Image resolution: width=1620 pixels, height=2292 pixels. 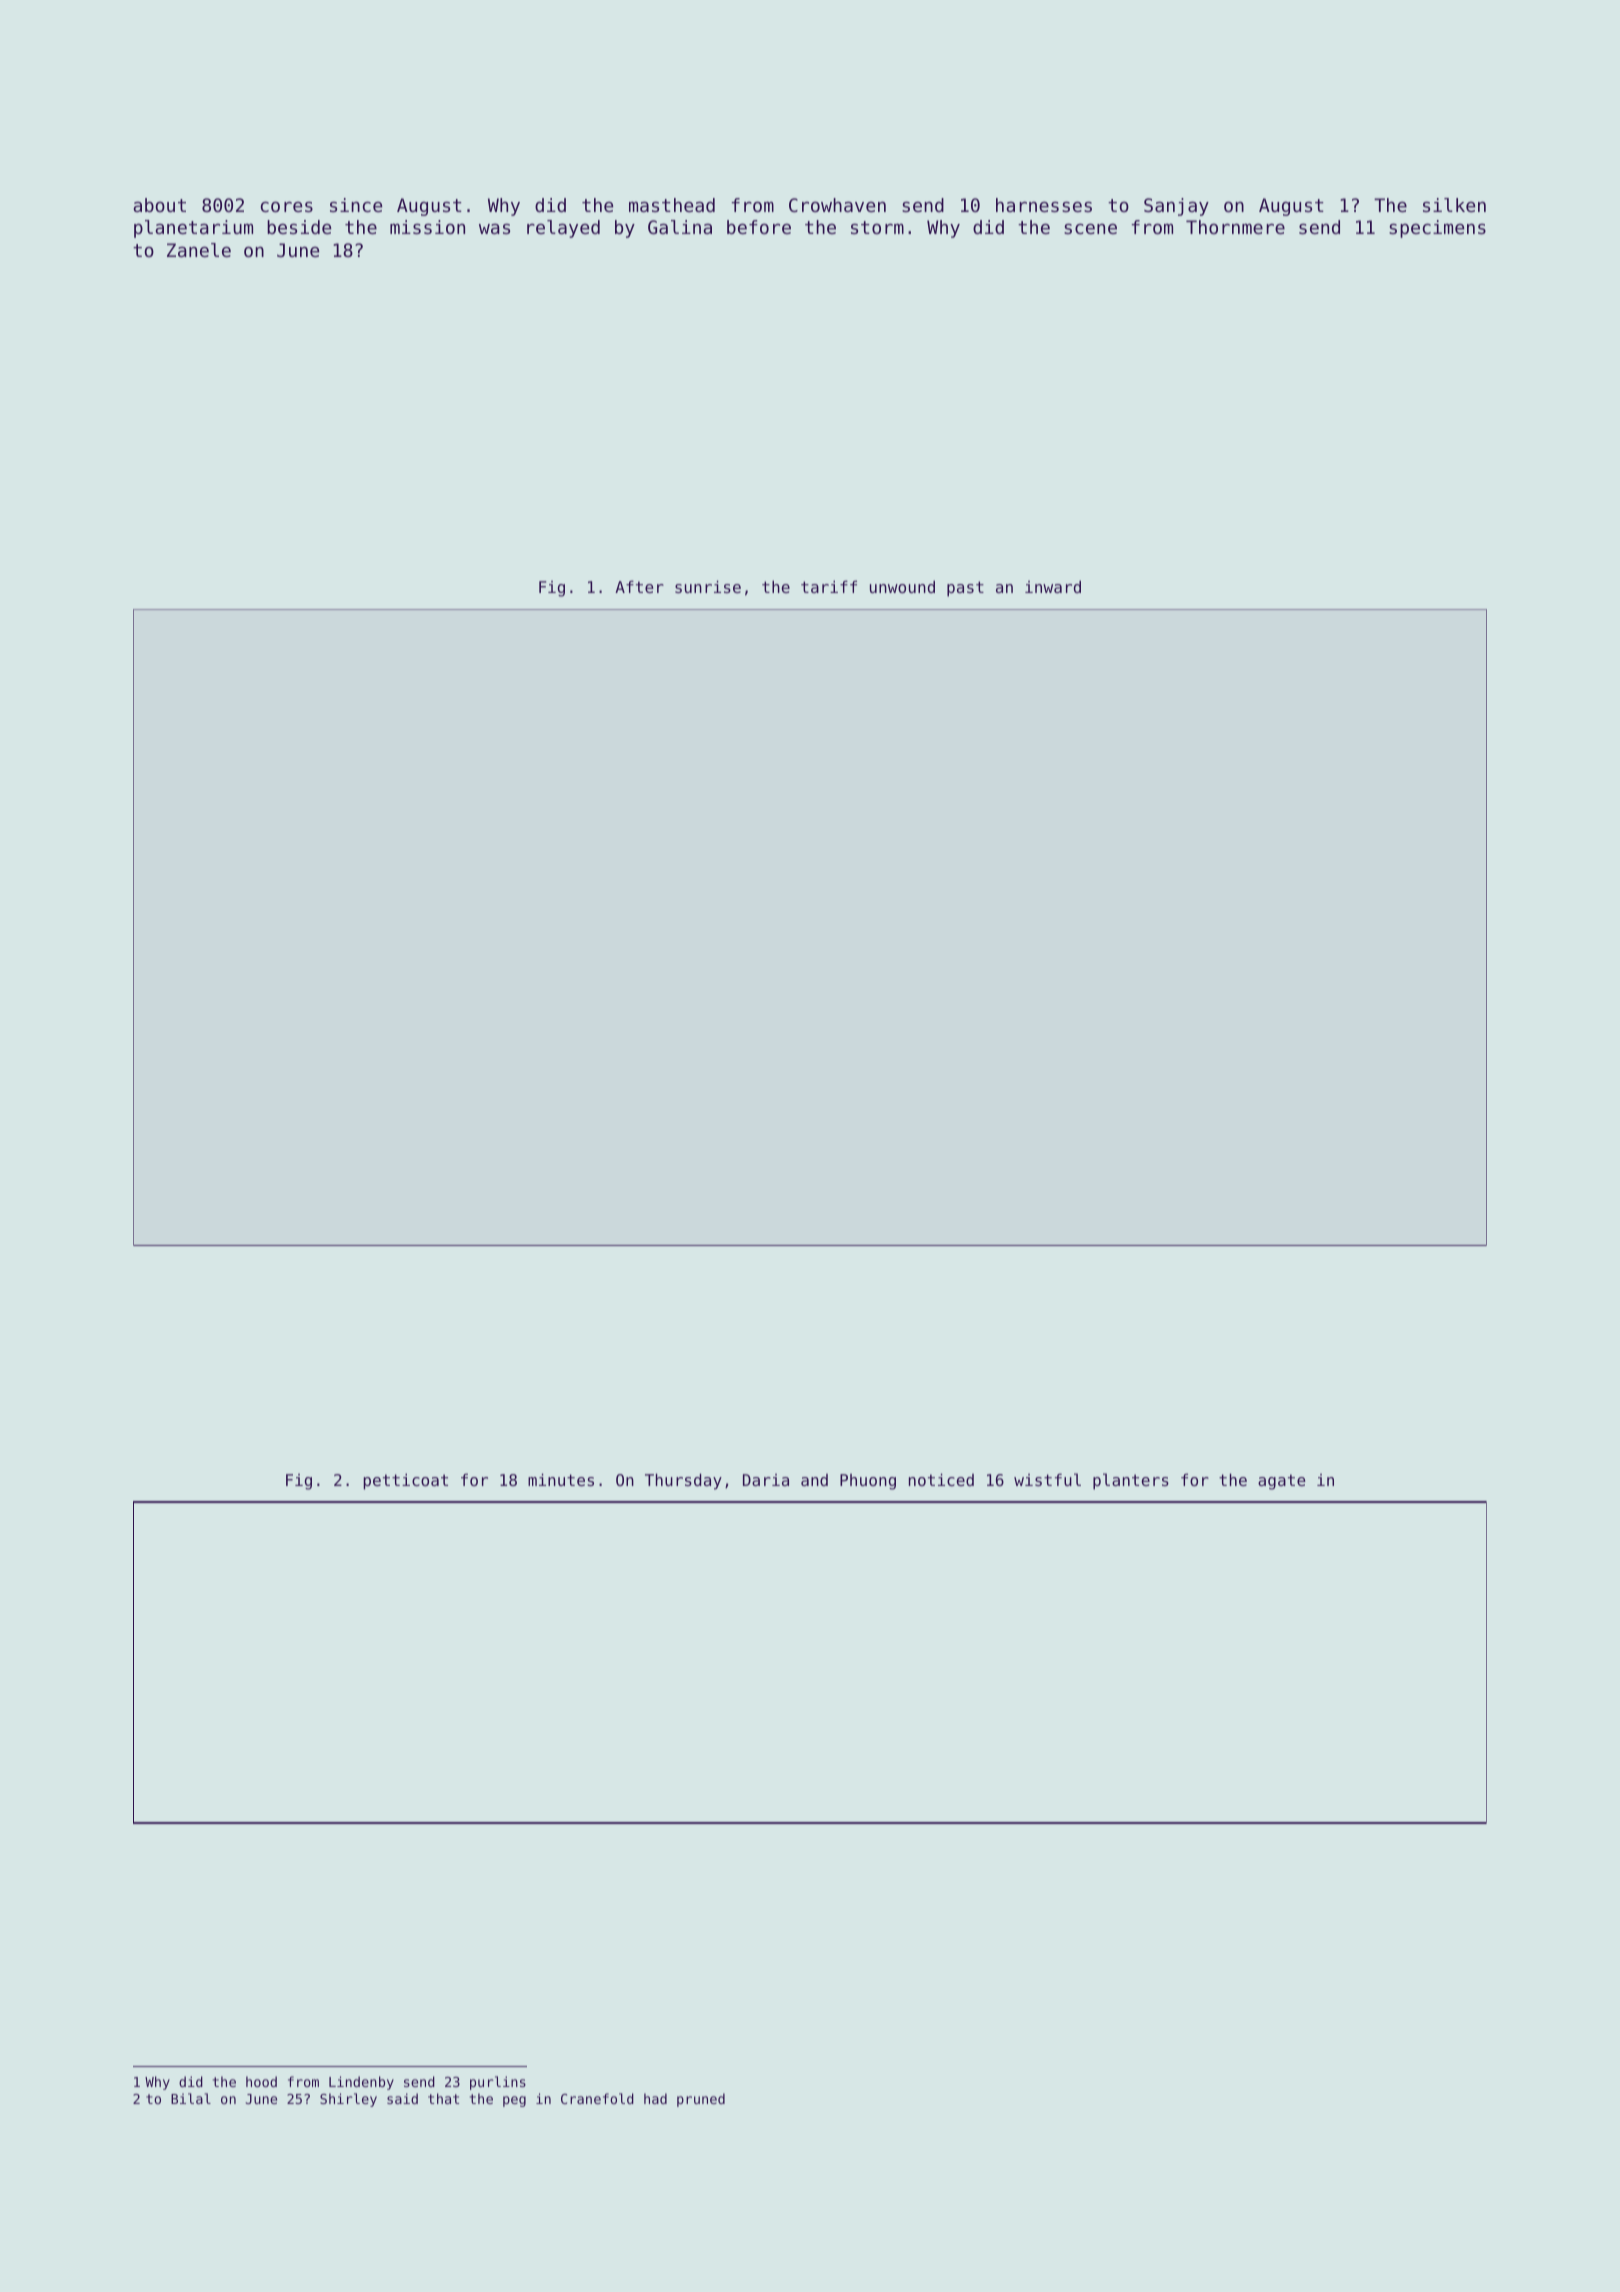 I want to click on Zanele, so click(x=199, y=250).
